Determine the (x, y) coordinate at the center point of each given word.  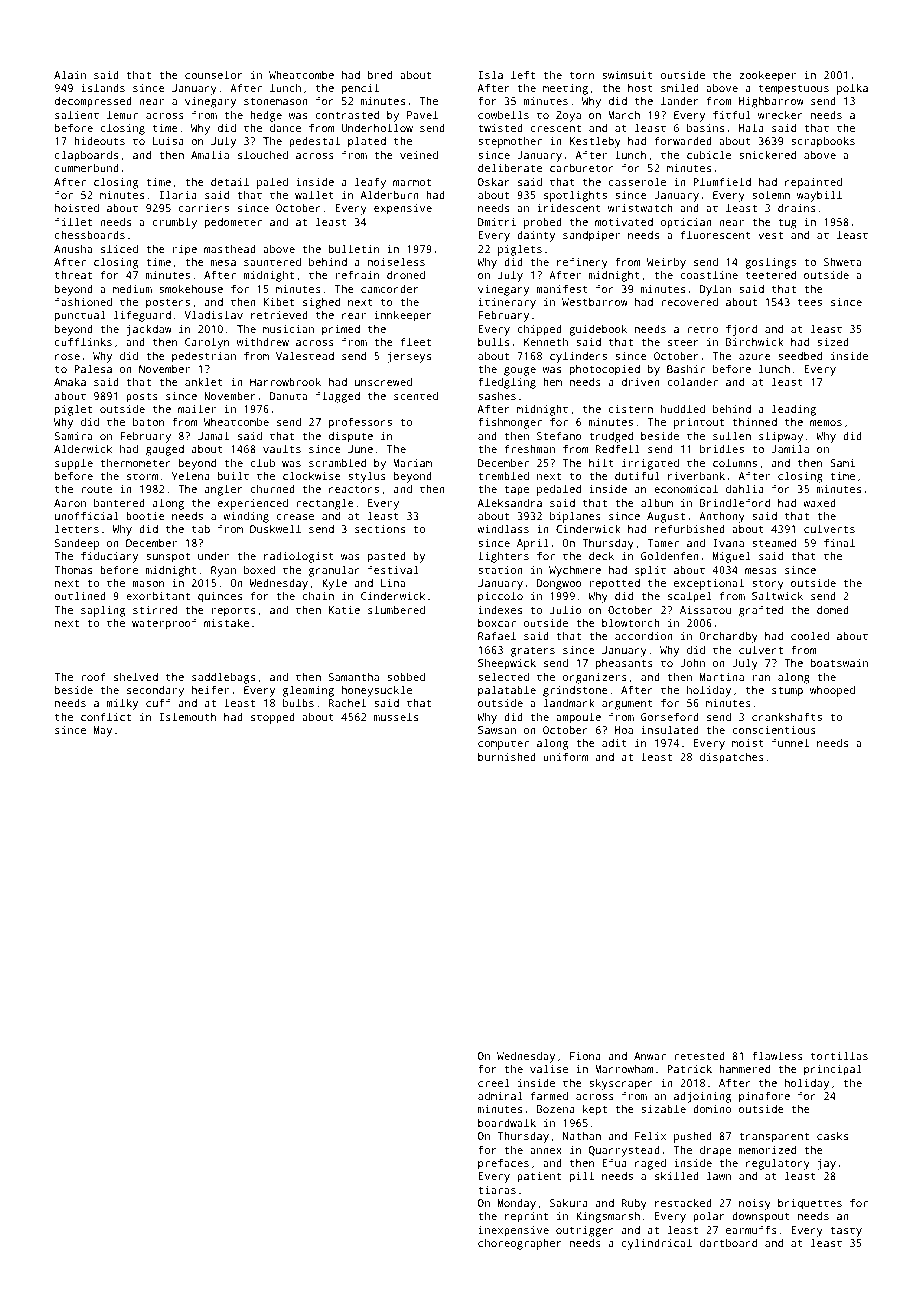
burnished (507, 757)
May (103, 731)
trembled (503, 475)
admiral (500, 1095)
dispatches (732, 758)
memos (826, 423)
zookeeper (767, 76)
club (262, 462)
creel (494, 1082)
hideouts (99, 141)
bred (380, 75)
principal (833, 1070)
